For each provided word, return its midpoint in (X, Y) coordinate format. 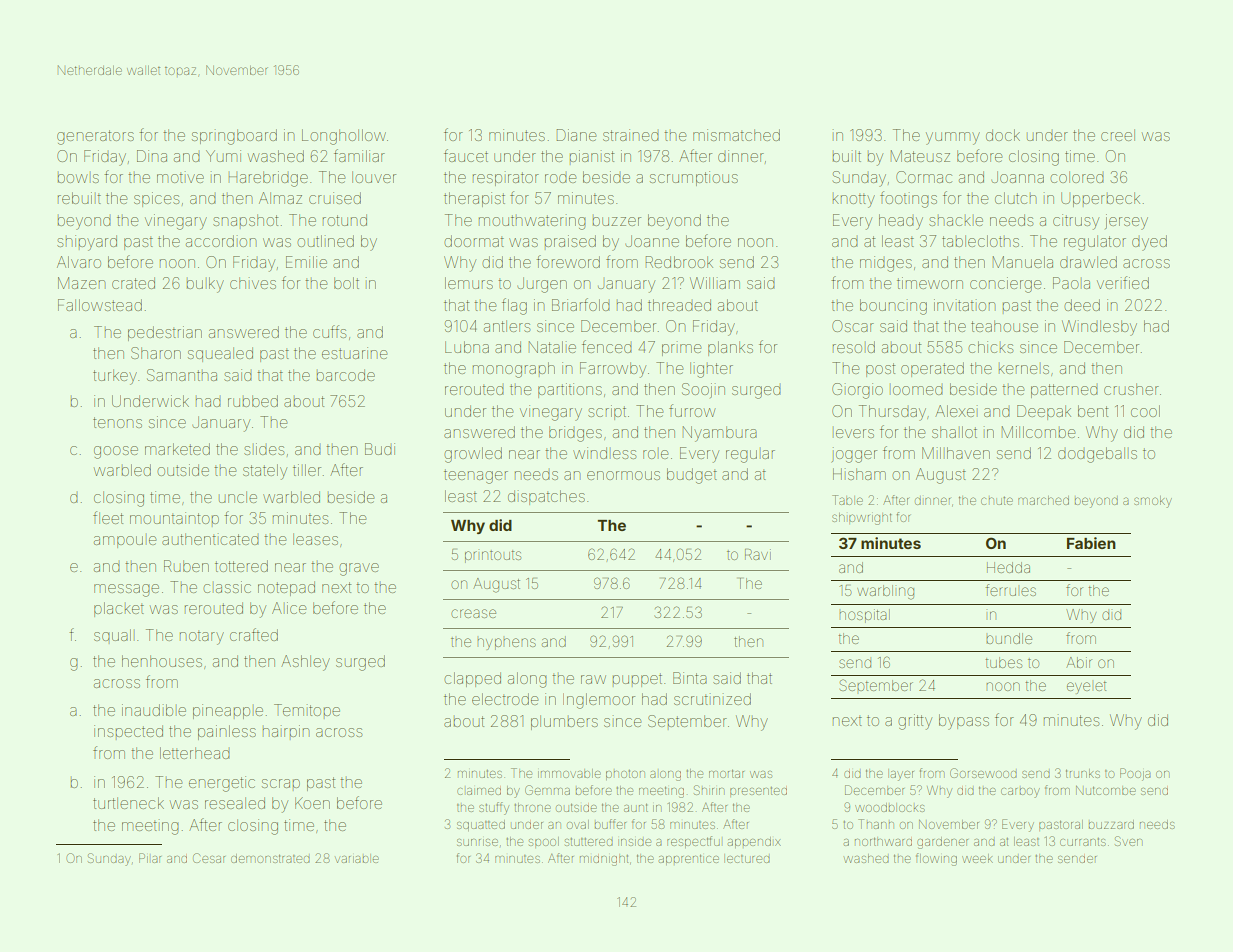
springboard (234, 137)
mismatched (736, 135)
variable (357, 858)
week (977, 858)
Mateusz (920, 156)
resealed (235, 803)
